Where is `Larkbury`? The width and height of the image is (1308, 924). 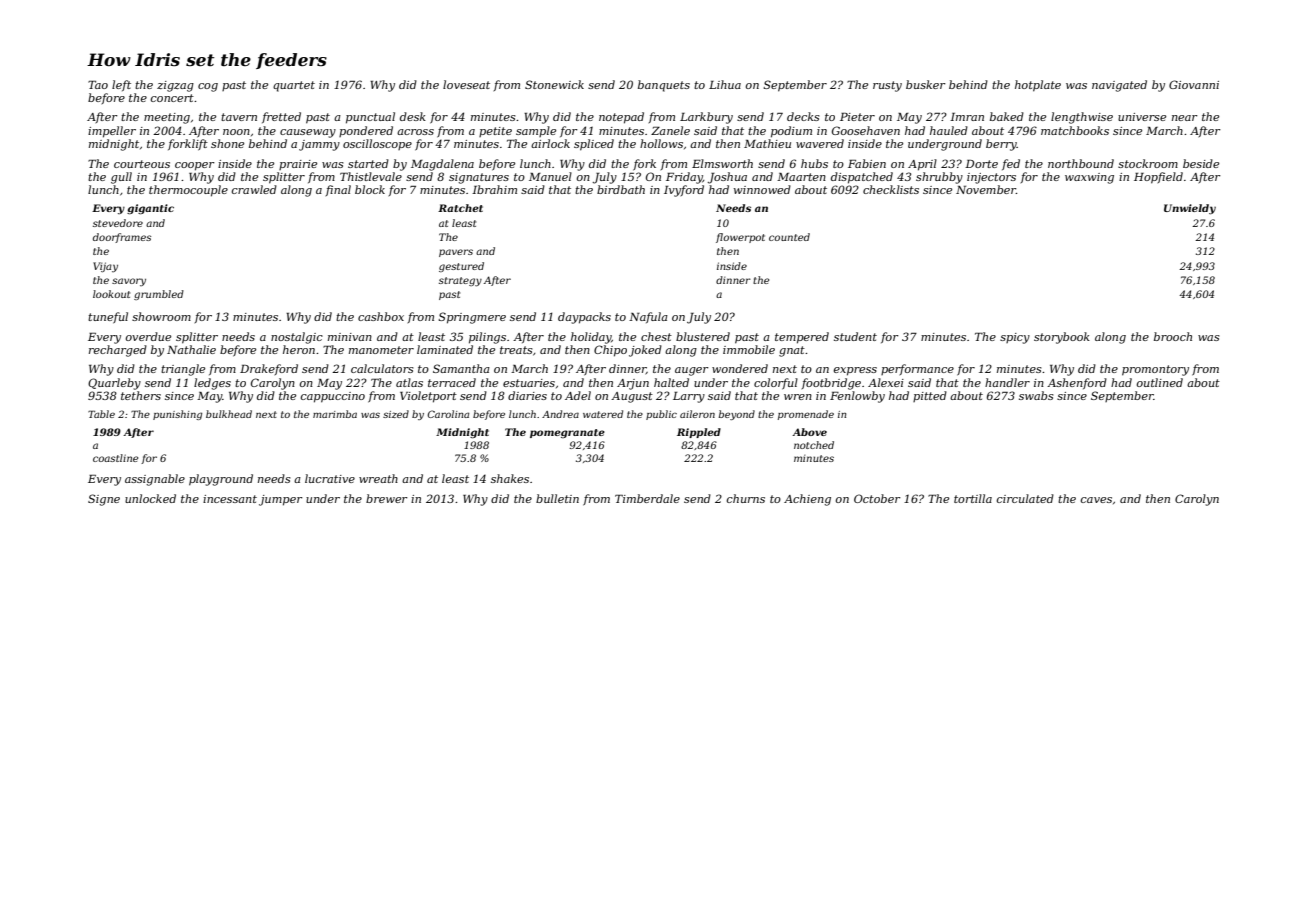
Larkbury is located at coordinates (706, 118).
